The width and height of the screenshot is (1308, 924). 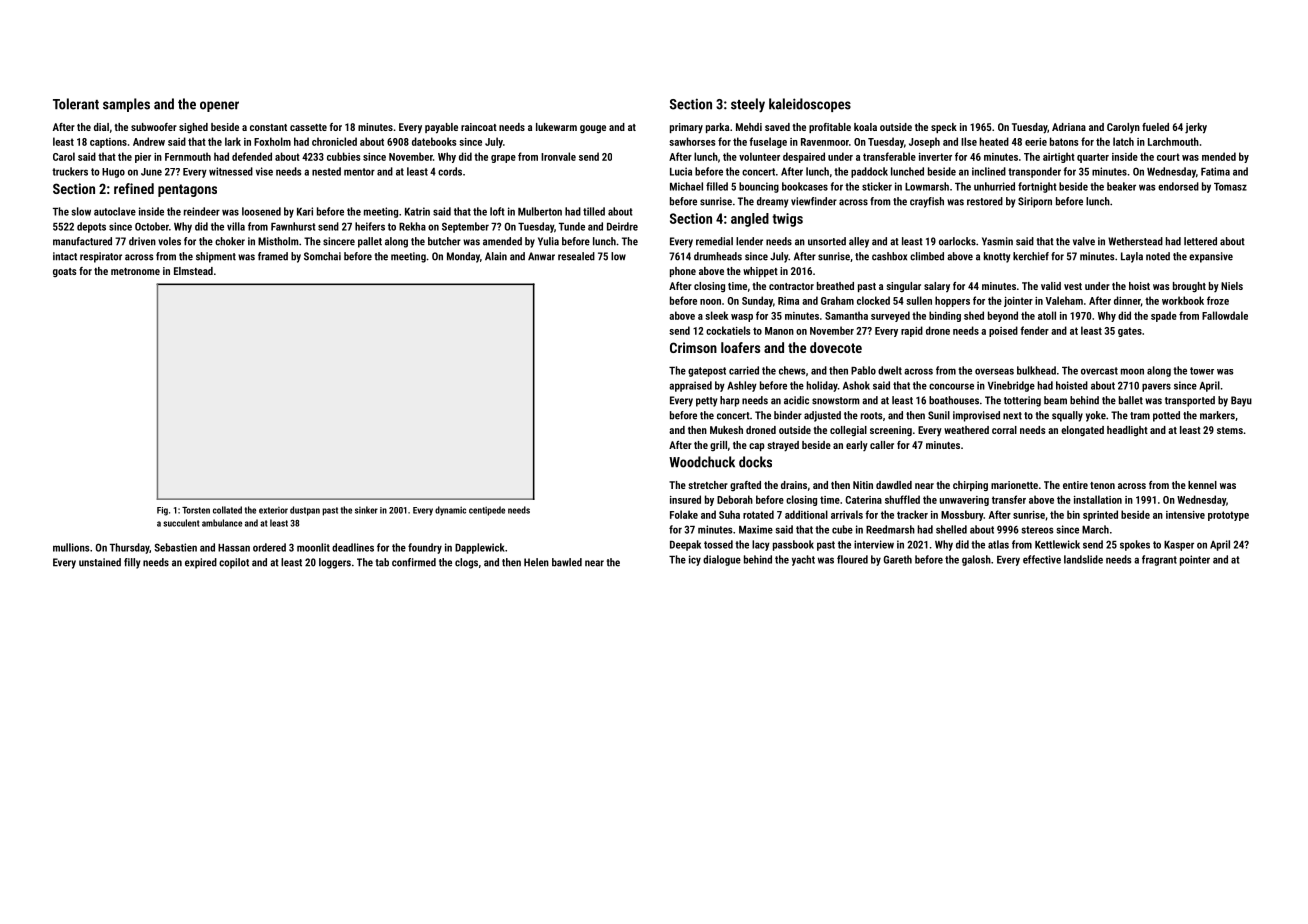 What do you see at coordinates (970, 486) in the screenshot?
I see `chirping` at bounding box center [970, 486].
